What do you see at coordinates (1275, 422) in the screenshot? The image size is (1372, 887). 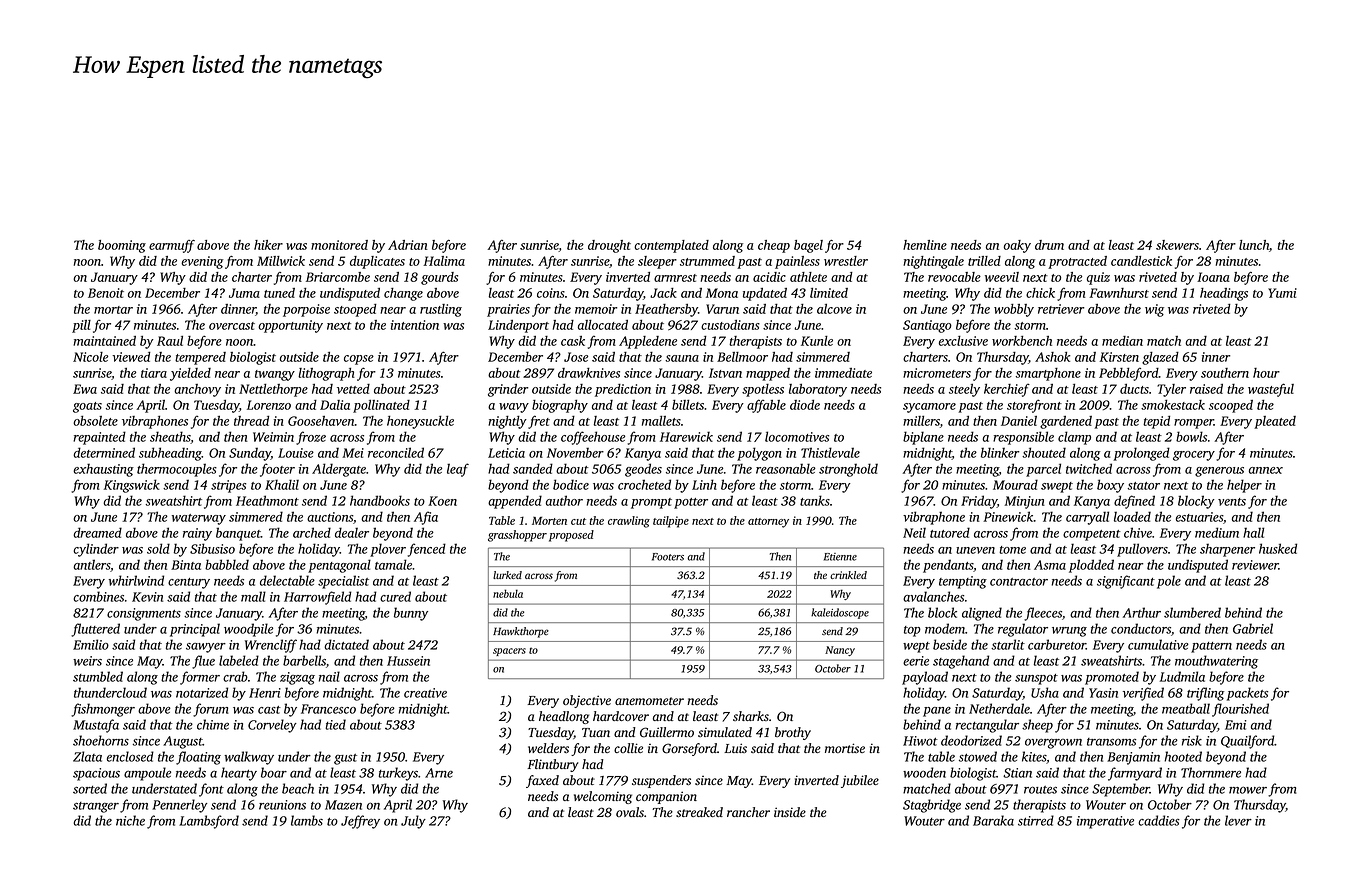 I see `pleated` at bounding box center [1275, 422].
